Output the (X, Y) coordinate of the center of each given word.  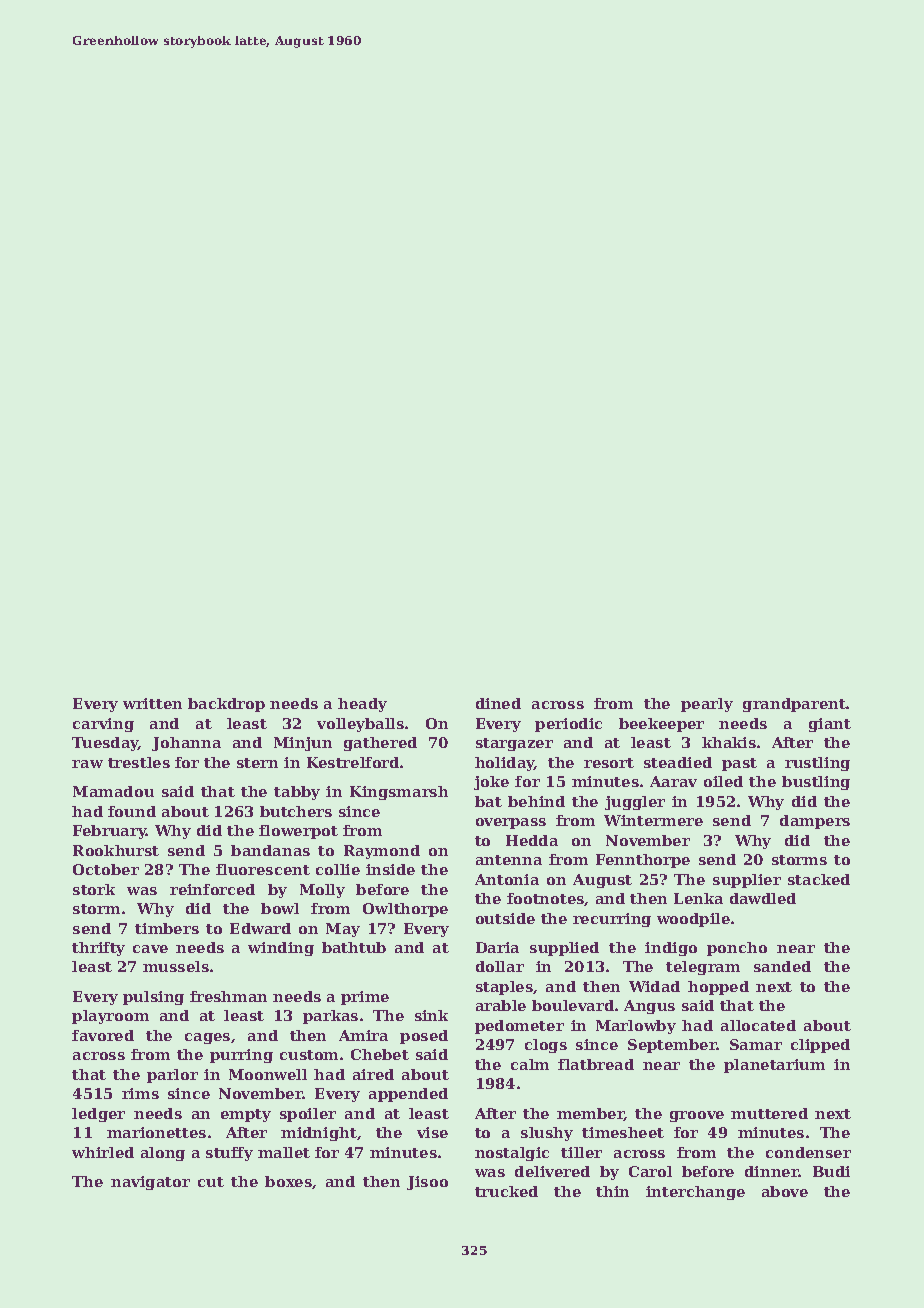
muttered (769, 1113)
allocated (758, 1025)
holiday (505, 764)
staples (504, 988)
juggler (635, 803)
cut (211, 1182)
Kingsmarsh (399, 793)
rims (140, 1093)
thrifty (98, 949)
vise (432, 1132)
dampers (815, 822)
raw (87, 764)
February (110, 832)
